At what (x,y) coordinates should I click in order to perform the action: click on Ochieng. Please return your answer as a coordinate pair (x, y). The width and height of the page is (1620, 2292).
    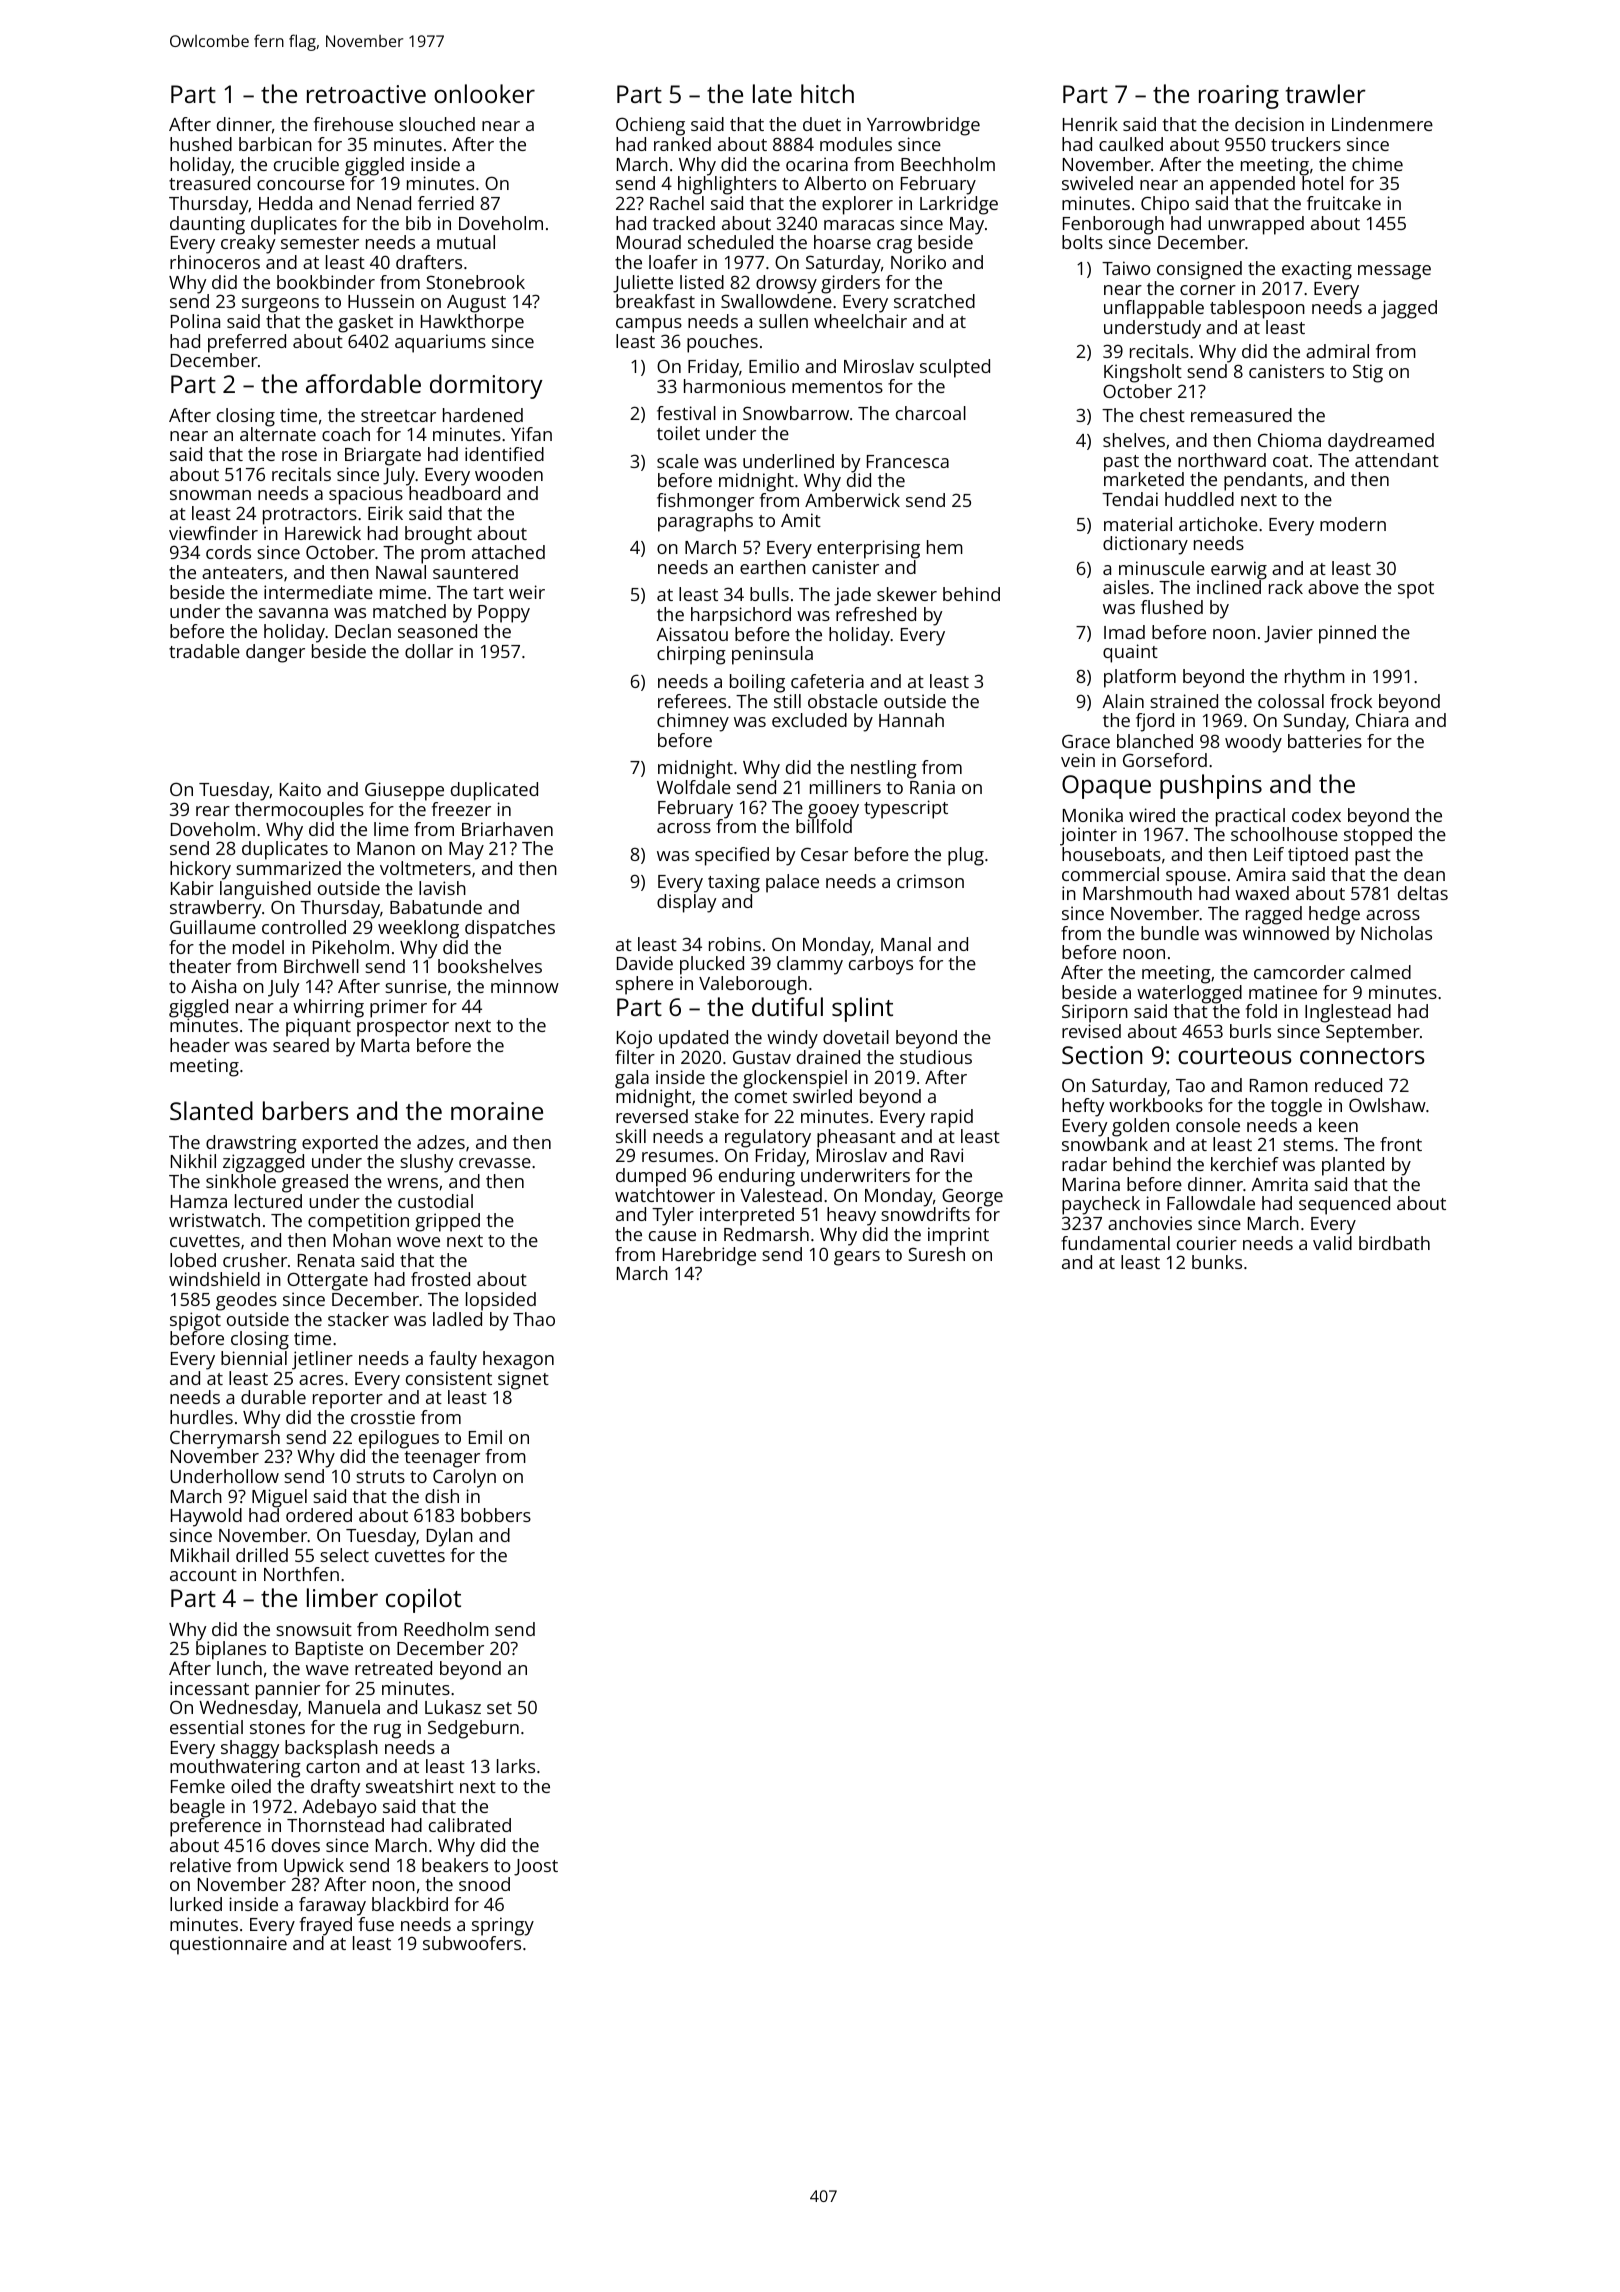
    Looking at the image, I should click on (650, 126).
